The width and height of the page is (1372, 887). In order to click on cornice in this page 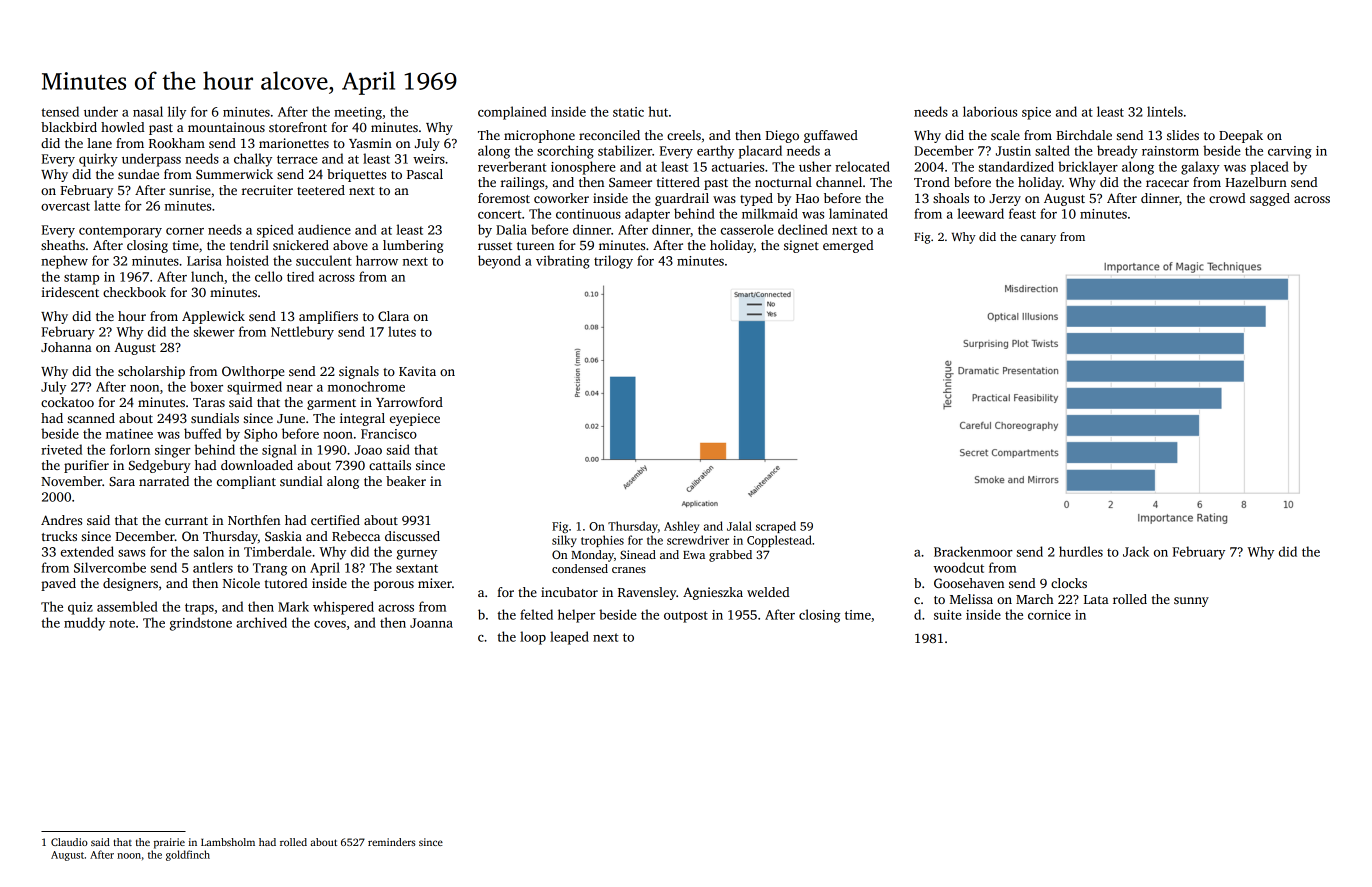, I will do `click(1049, 615)`.
